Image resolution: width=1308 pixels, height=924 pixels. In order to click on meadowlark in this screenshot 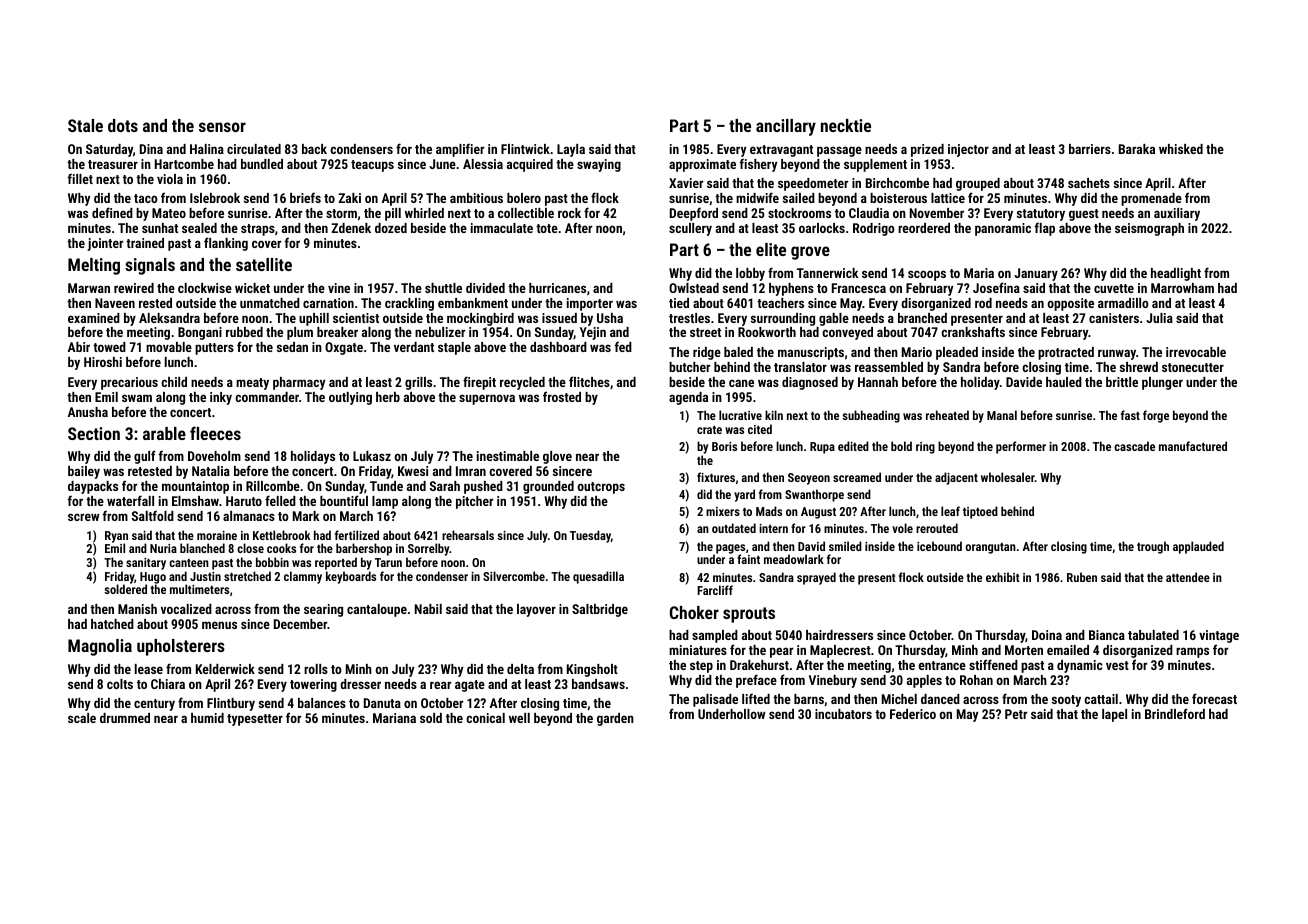, I will do `click(794, 559)`.
